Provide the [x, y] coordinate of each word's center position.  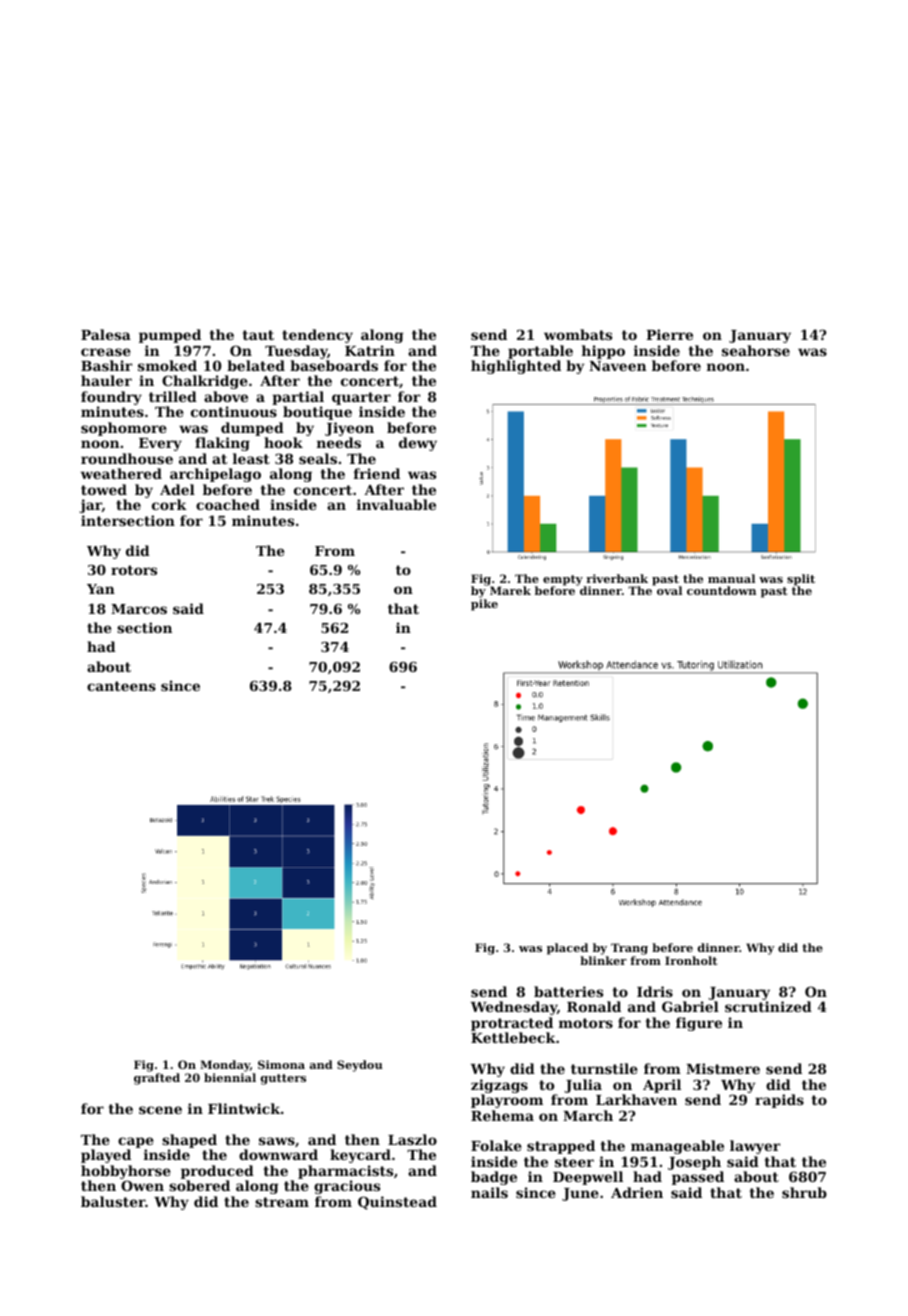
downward [278, 1154]
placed [567, 949]
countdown [721, 590]
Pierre [669, 334]
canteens [121, 686]
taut [258, 335]
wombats [578, 334]
